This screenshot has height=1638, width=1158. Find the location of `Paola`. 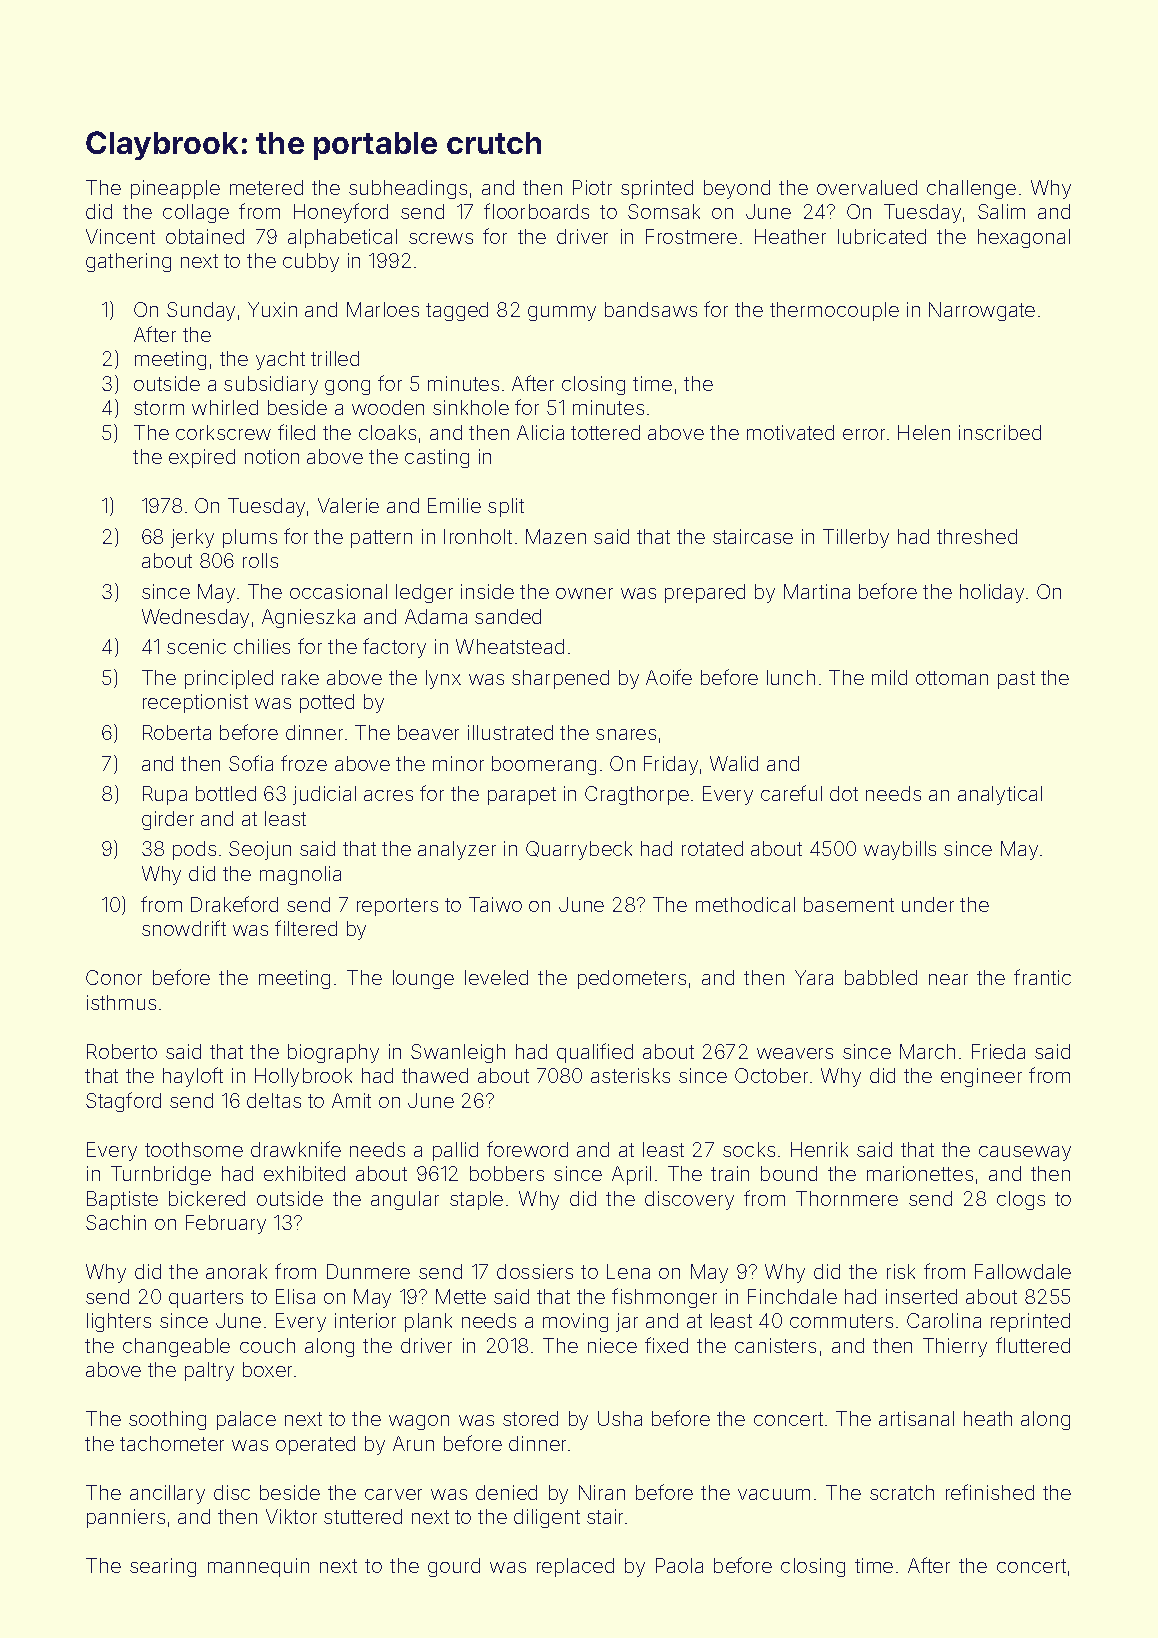

Paola is located at coordinates (679, 1565).
